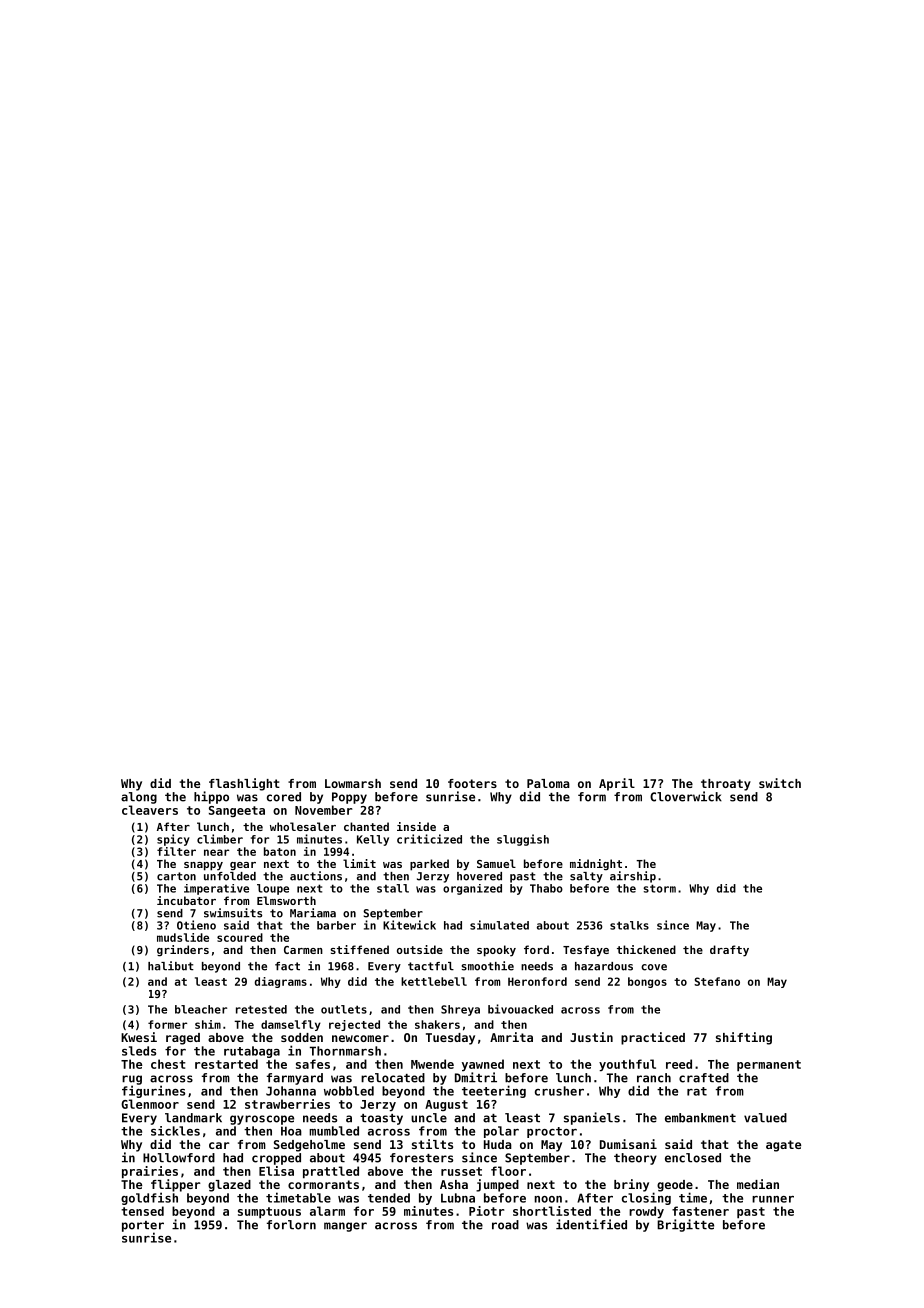 The height and width of the screenshot is (1308, 924). What do you see at coordinates (617, 784) in the screenshot?
I see `April` at bounding box center [617, 784].
